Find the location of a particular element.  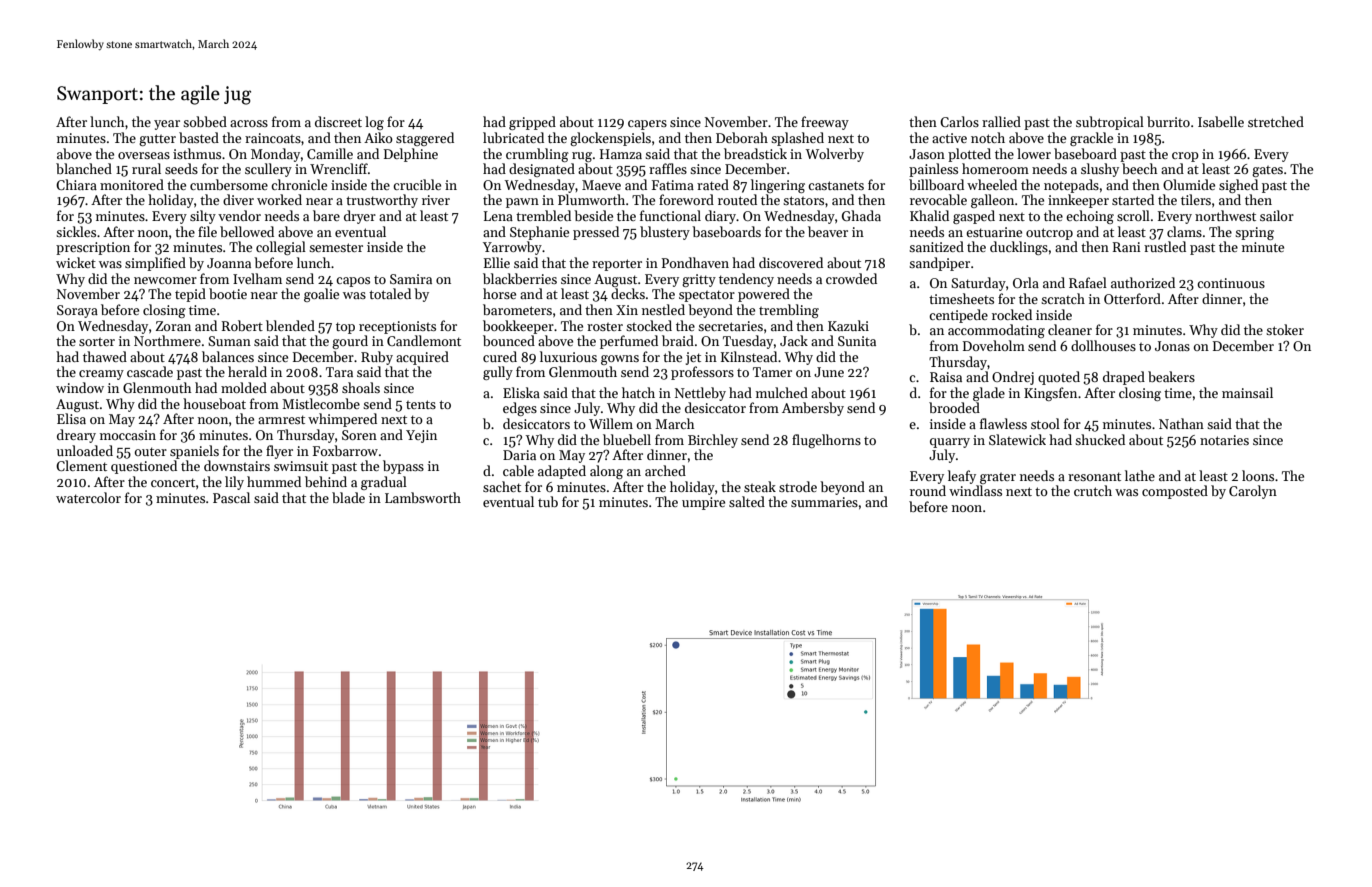

brooded is located at coordinates (954, 407).
